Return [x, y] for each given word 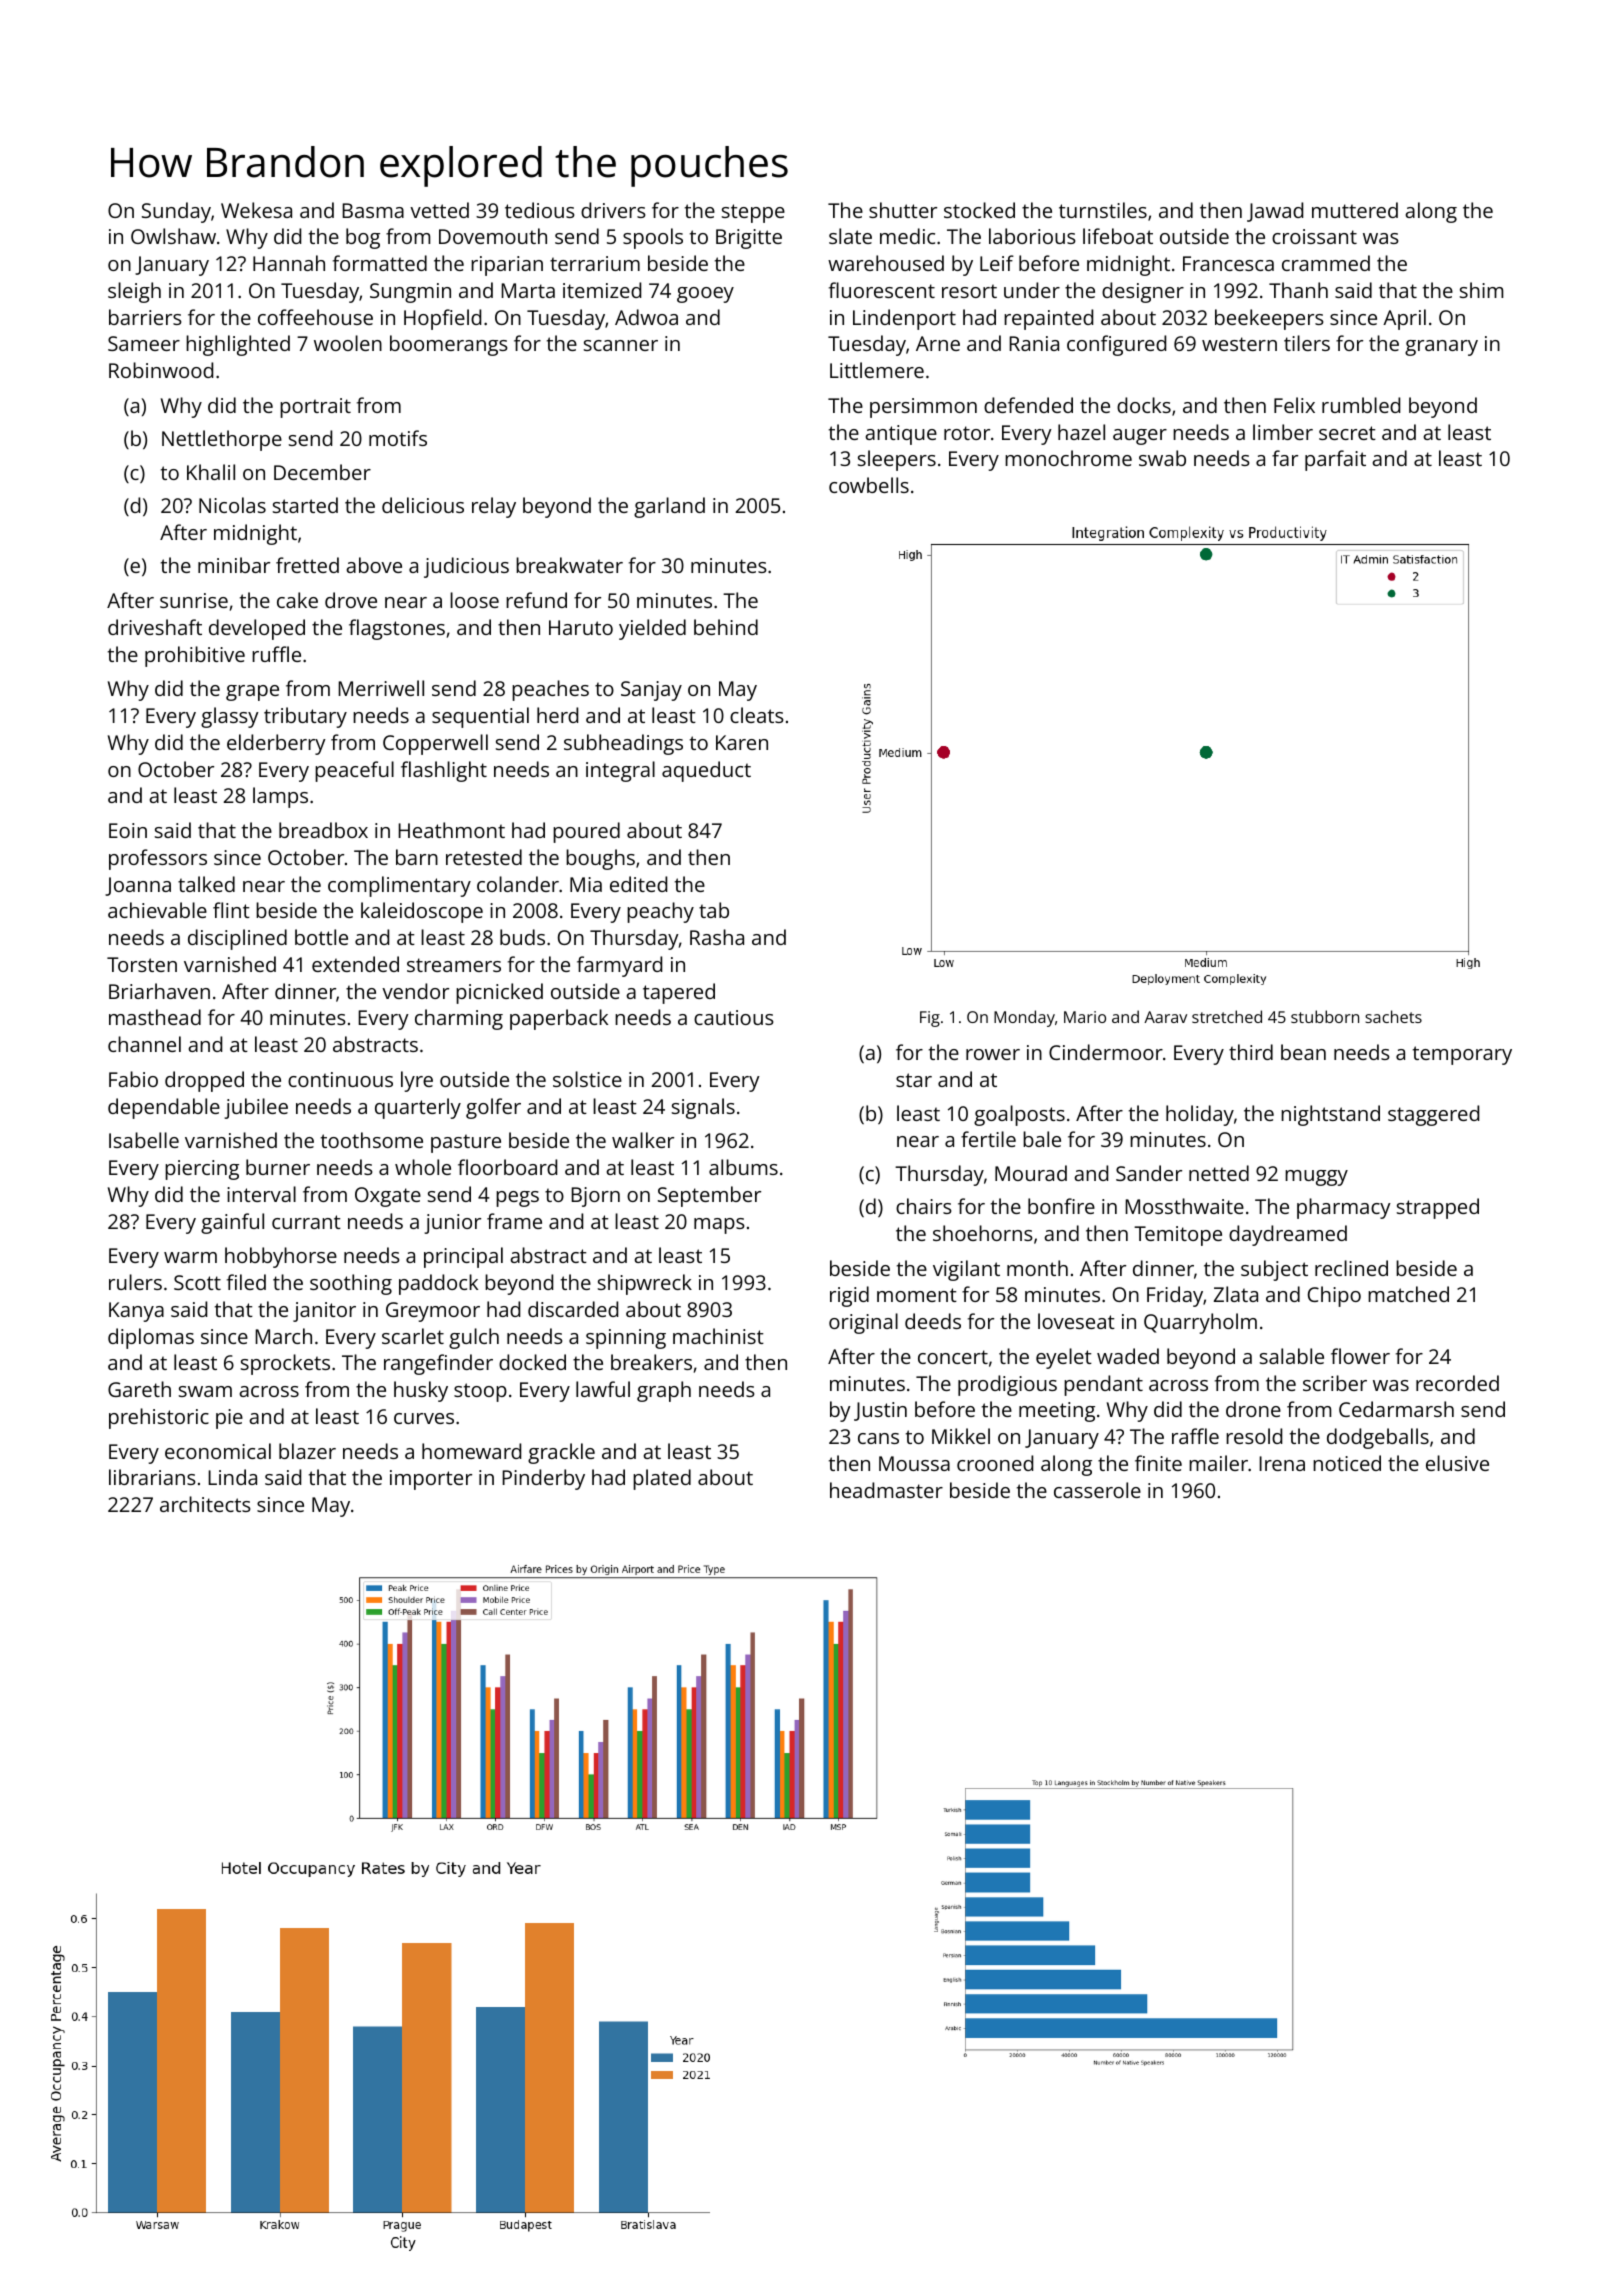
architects [205, 1504]
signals [703, 1108]
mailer [1218, 1463]
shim [1481, 290]
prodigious [1007, 1385]
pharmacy [1344, 1208]
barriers [145, 317]
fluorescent [882, 290]
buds [522, 937]
